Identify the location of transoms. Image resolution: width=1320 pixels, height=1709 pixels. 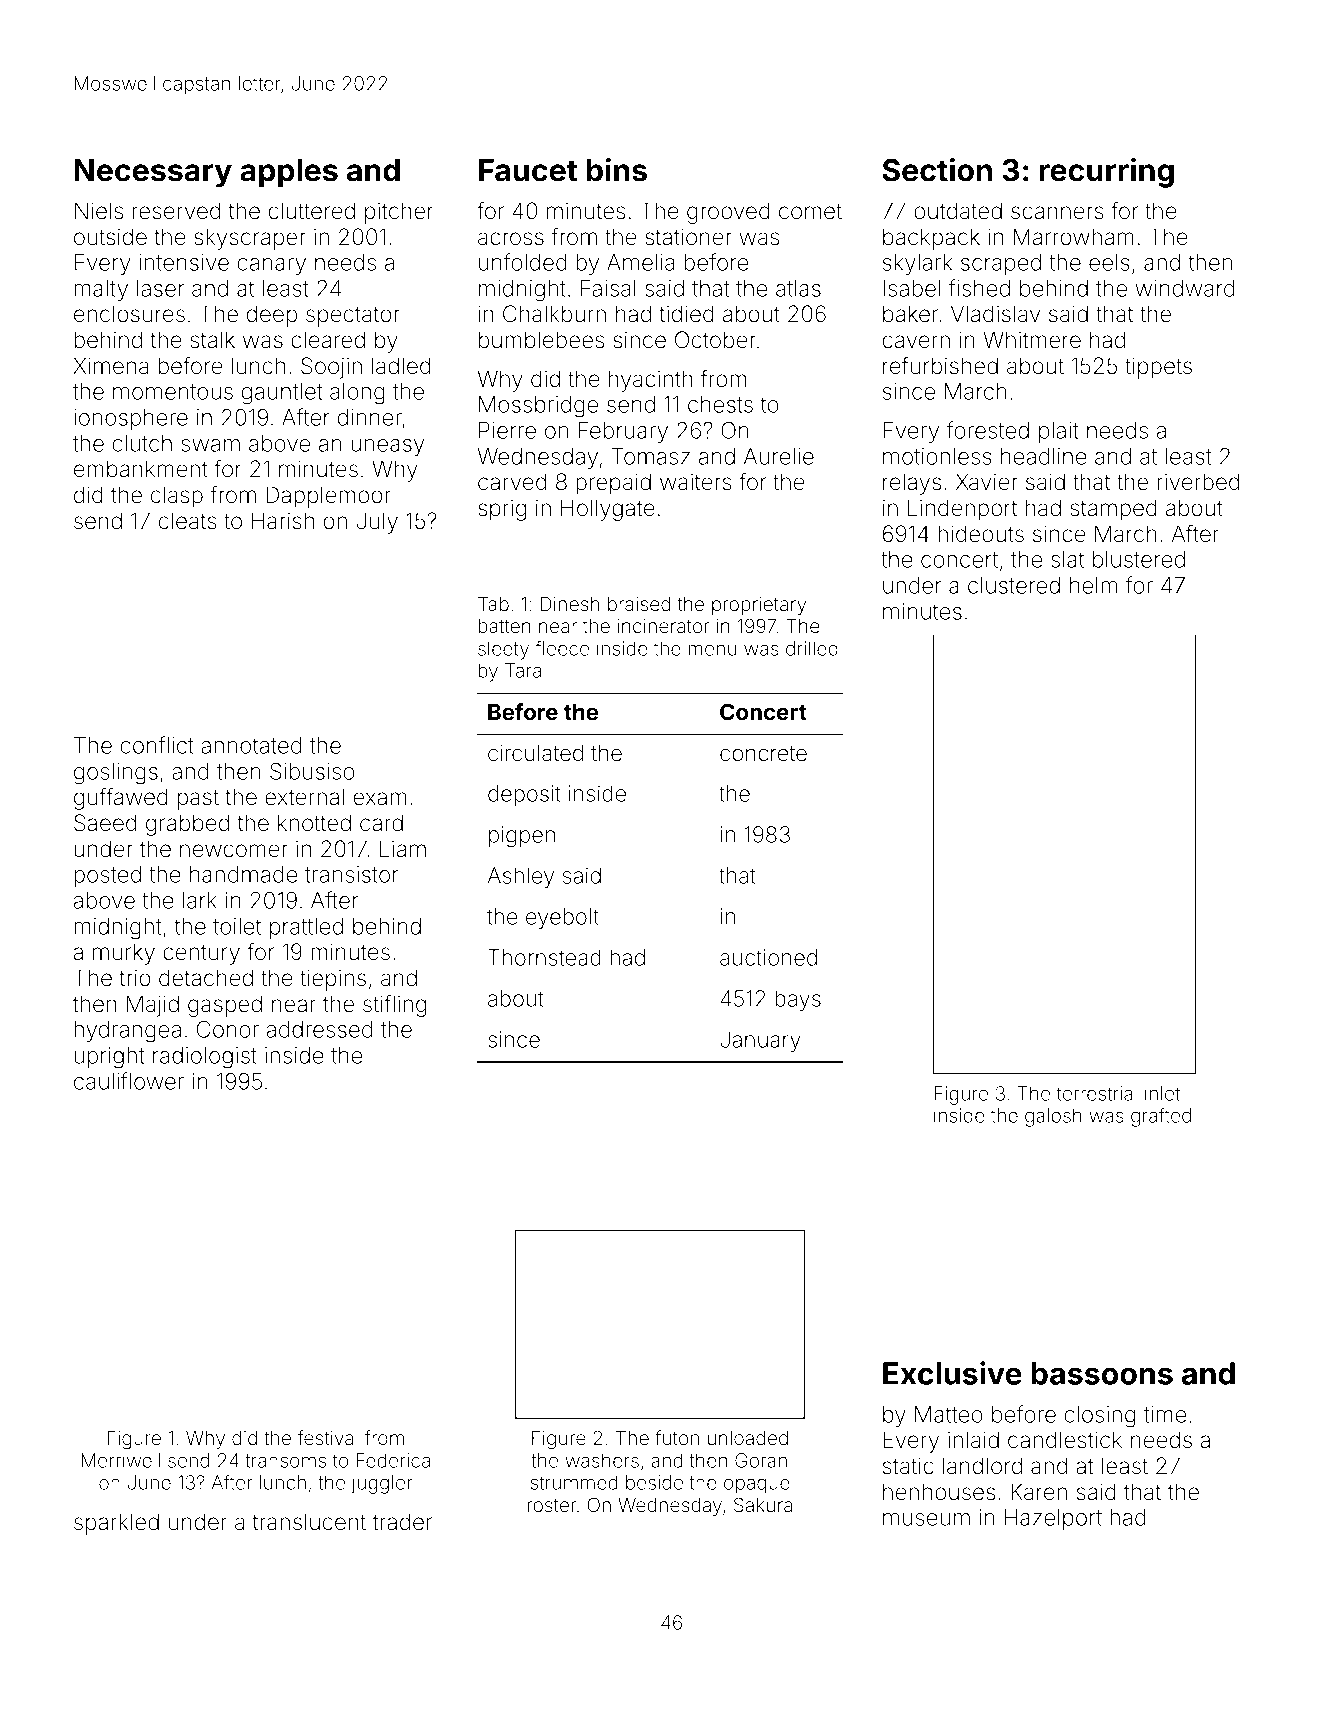
(285, 1461).
